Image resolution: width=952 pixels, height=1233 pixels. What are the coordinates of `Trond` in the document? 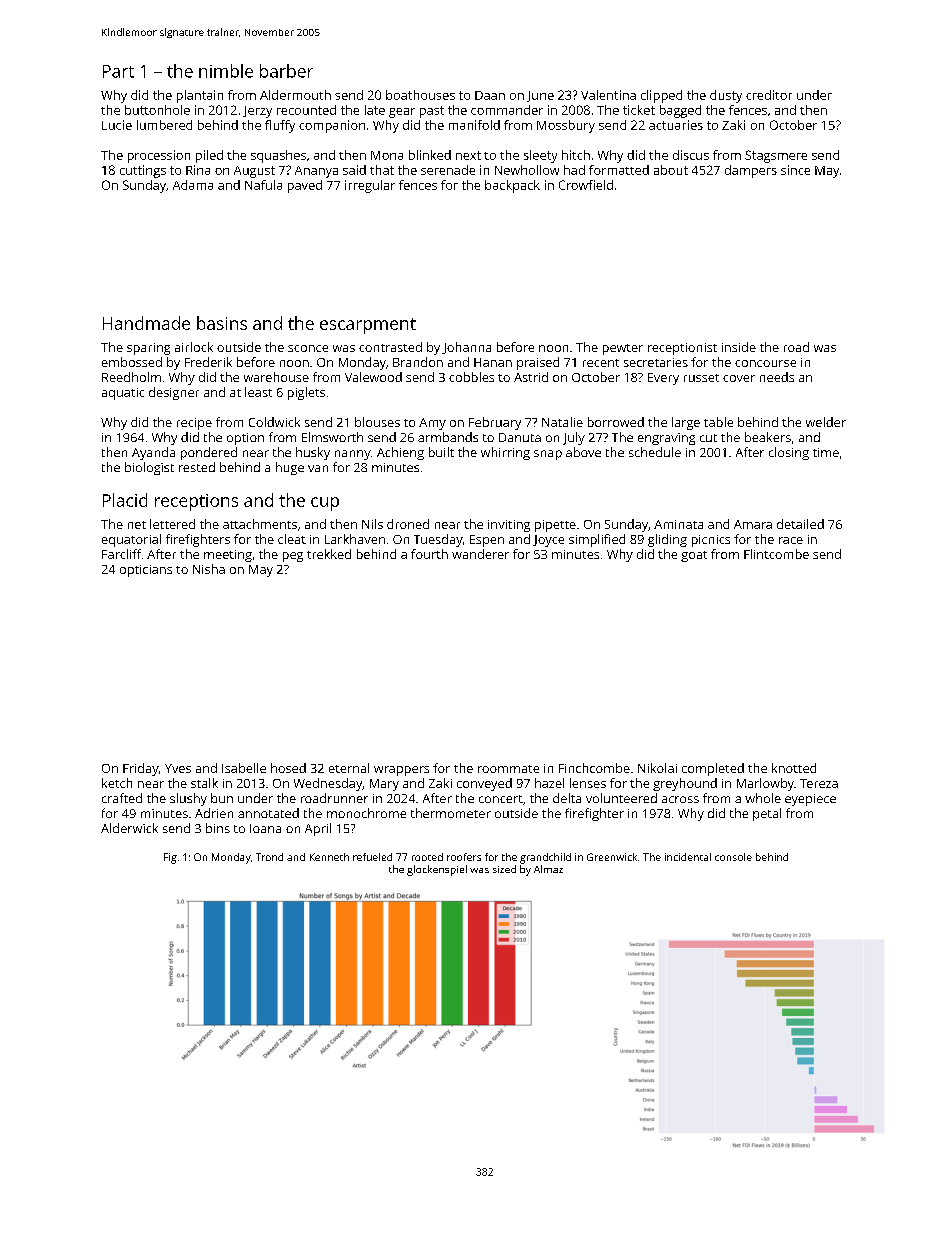 It's located at (269, 857).
